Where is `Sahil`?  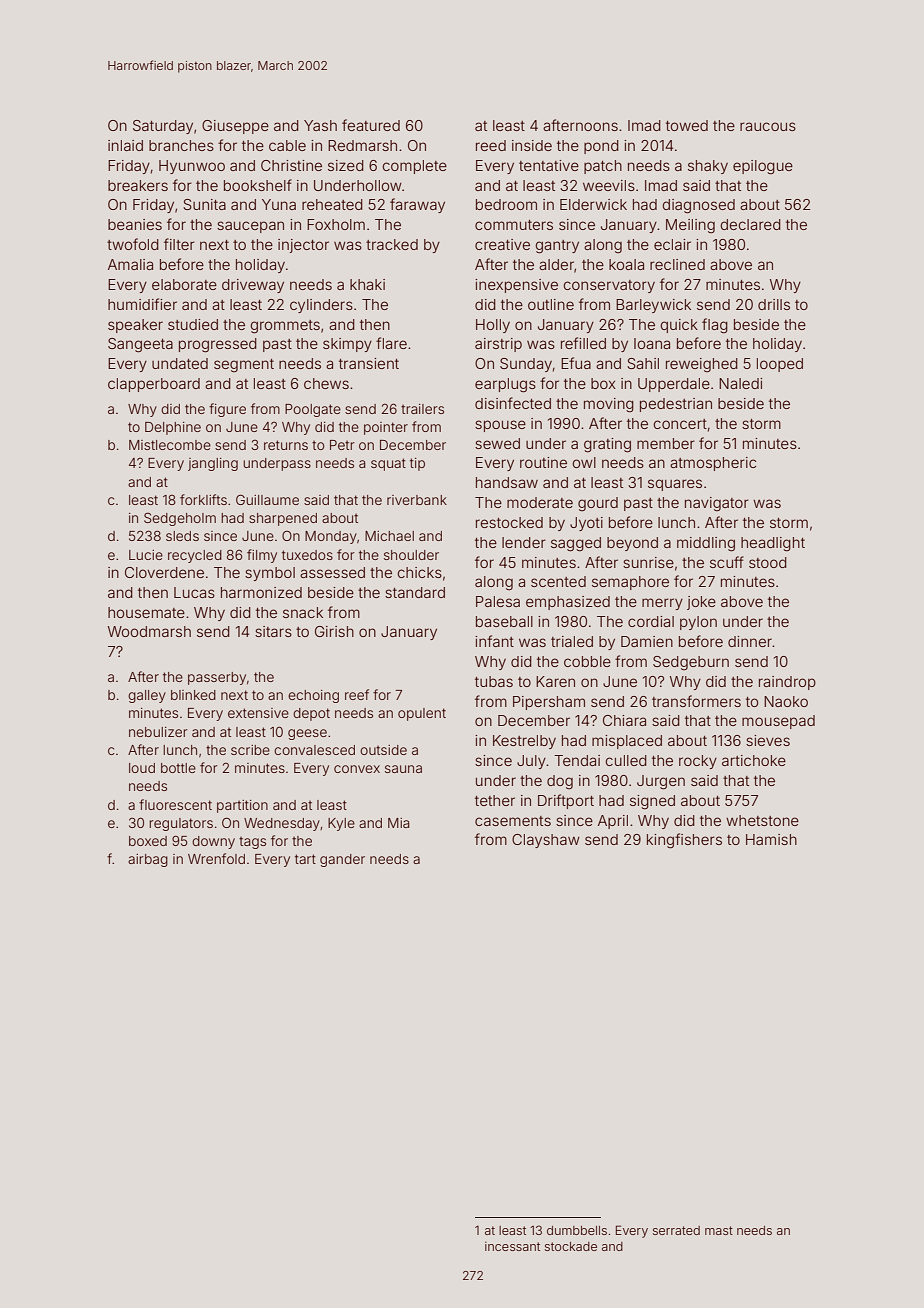
Sahil is located at coordinates (643, 363).
